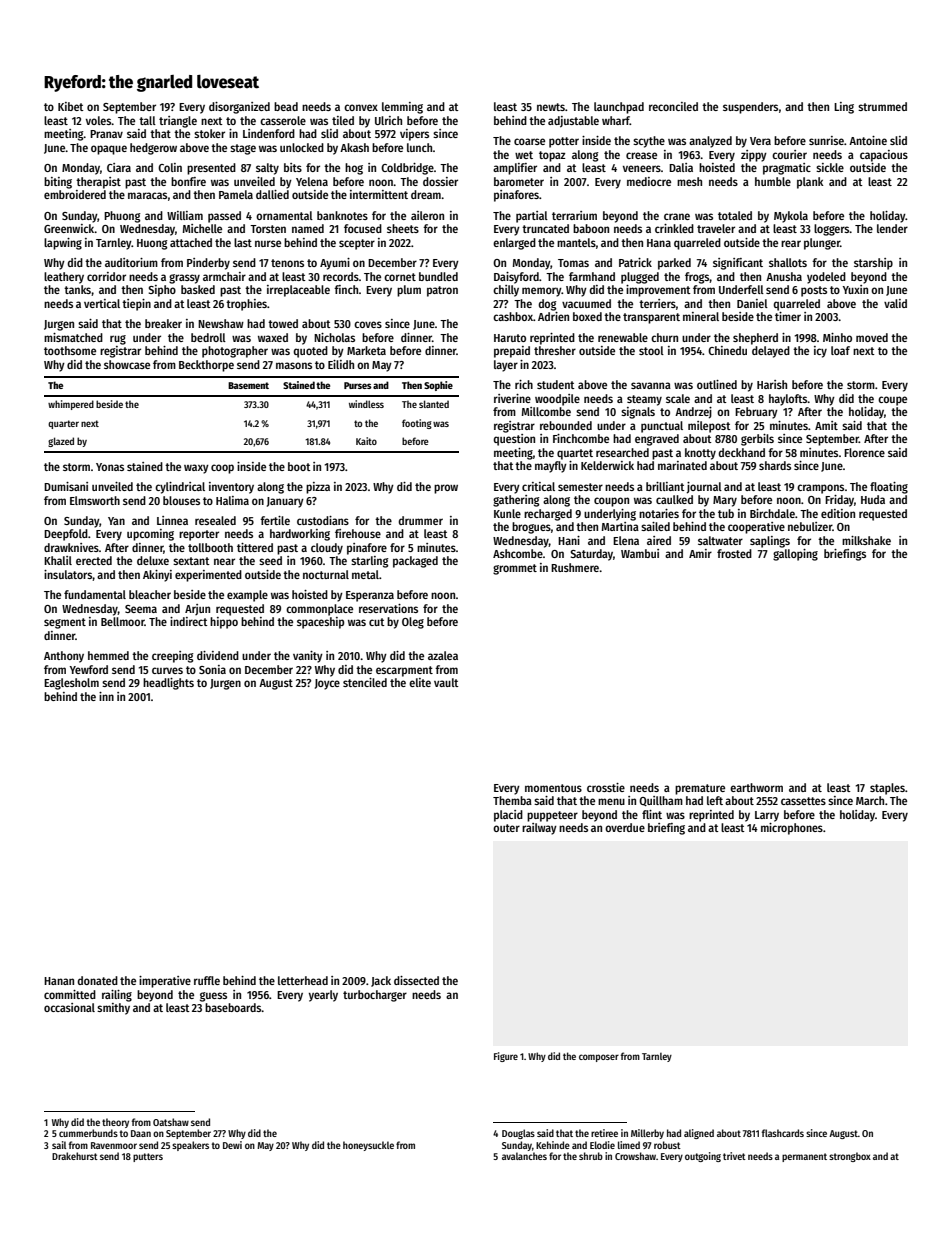  Describe the element at coordinates (239, 108) in the screenshot. I see `disorganized` at that location.
